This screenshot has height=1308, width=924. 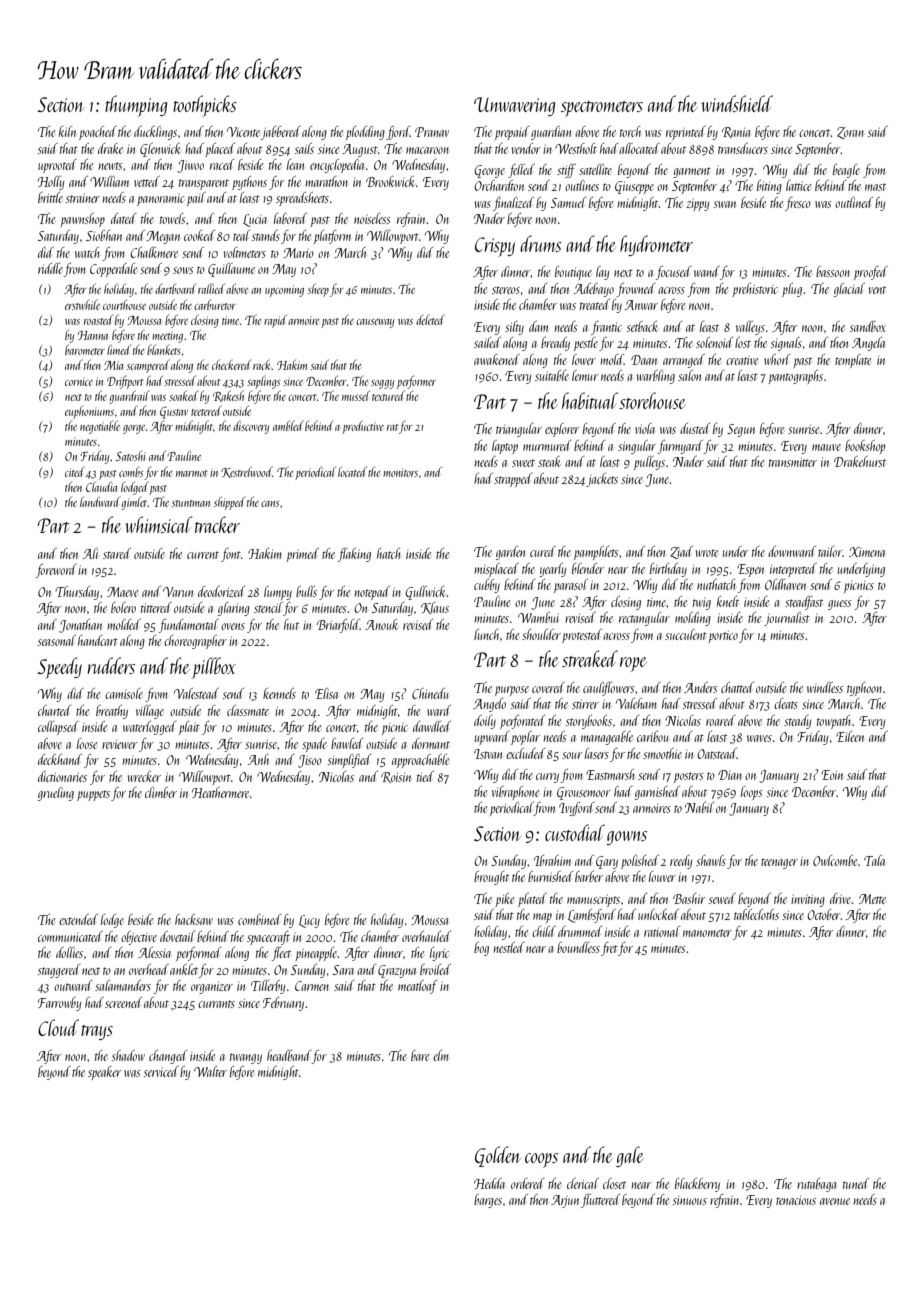 What do you see at coordinates (56, 794) in the screenshot?
I see `grueling` at bounding box center [56, 794].
